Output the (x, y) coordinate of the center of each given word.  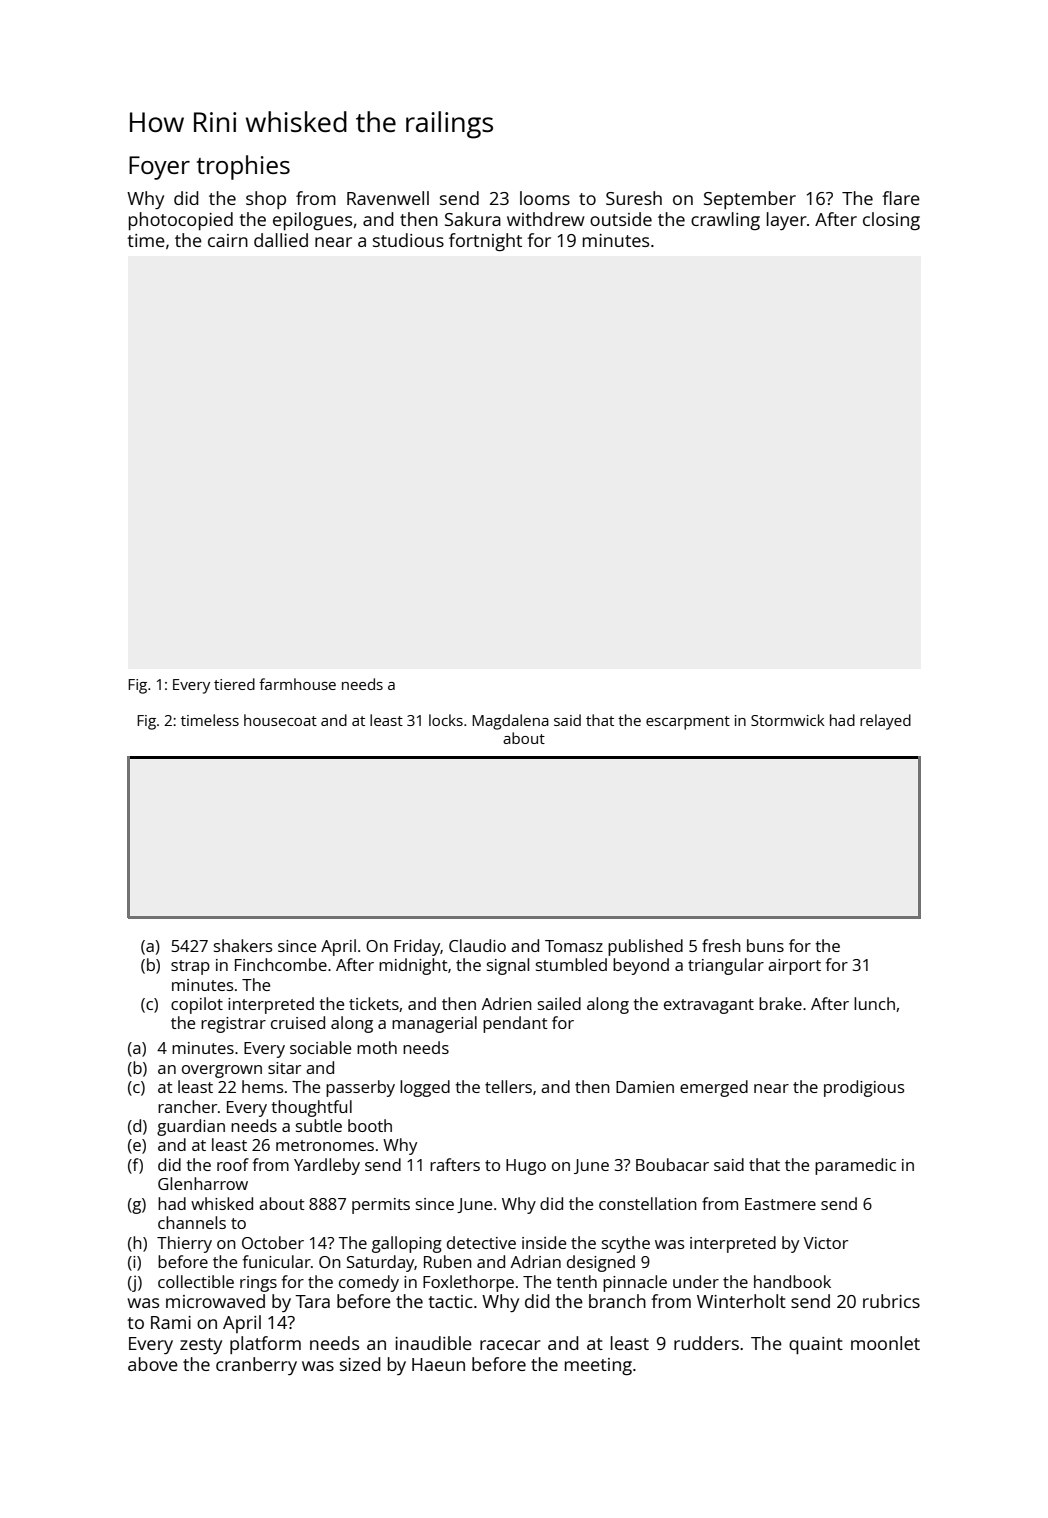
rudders (706, 1343)
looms (545, 198)
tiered (234, 684)
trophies (243, 167)
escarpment (688, 723)
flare (901, 198)
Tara (312, 1301)
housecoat (280, 720)
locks (446, 720)
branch (617, 1301)
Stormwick (788, 720)
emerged (714, 1088)
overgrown (222, 1071)
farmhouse (297, 684)
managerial (434, 1024)
